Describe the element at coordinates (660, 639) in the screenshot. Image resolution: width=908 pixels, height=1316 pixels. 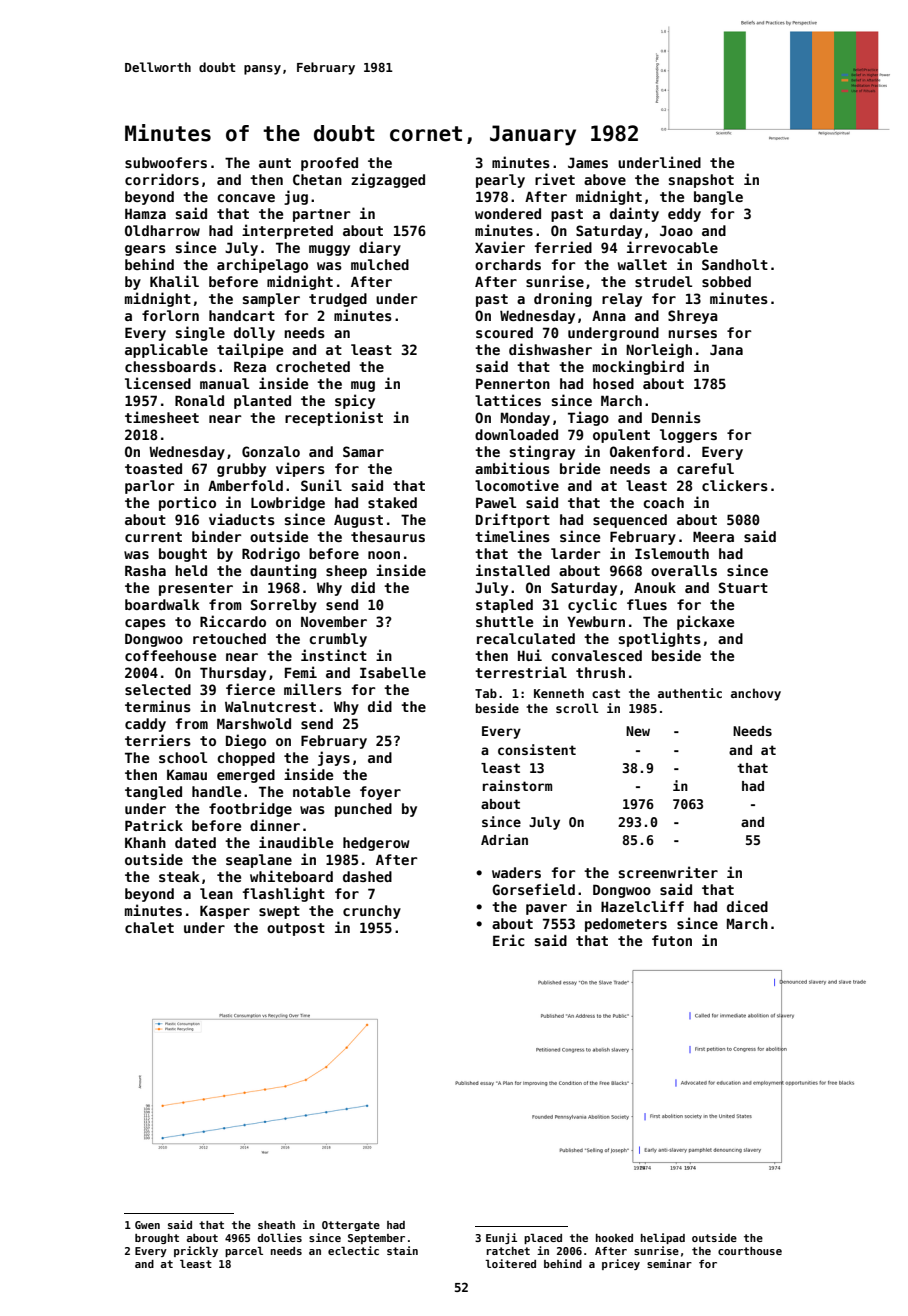
I see `spotlights` at that location.
